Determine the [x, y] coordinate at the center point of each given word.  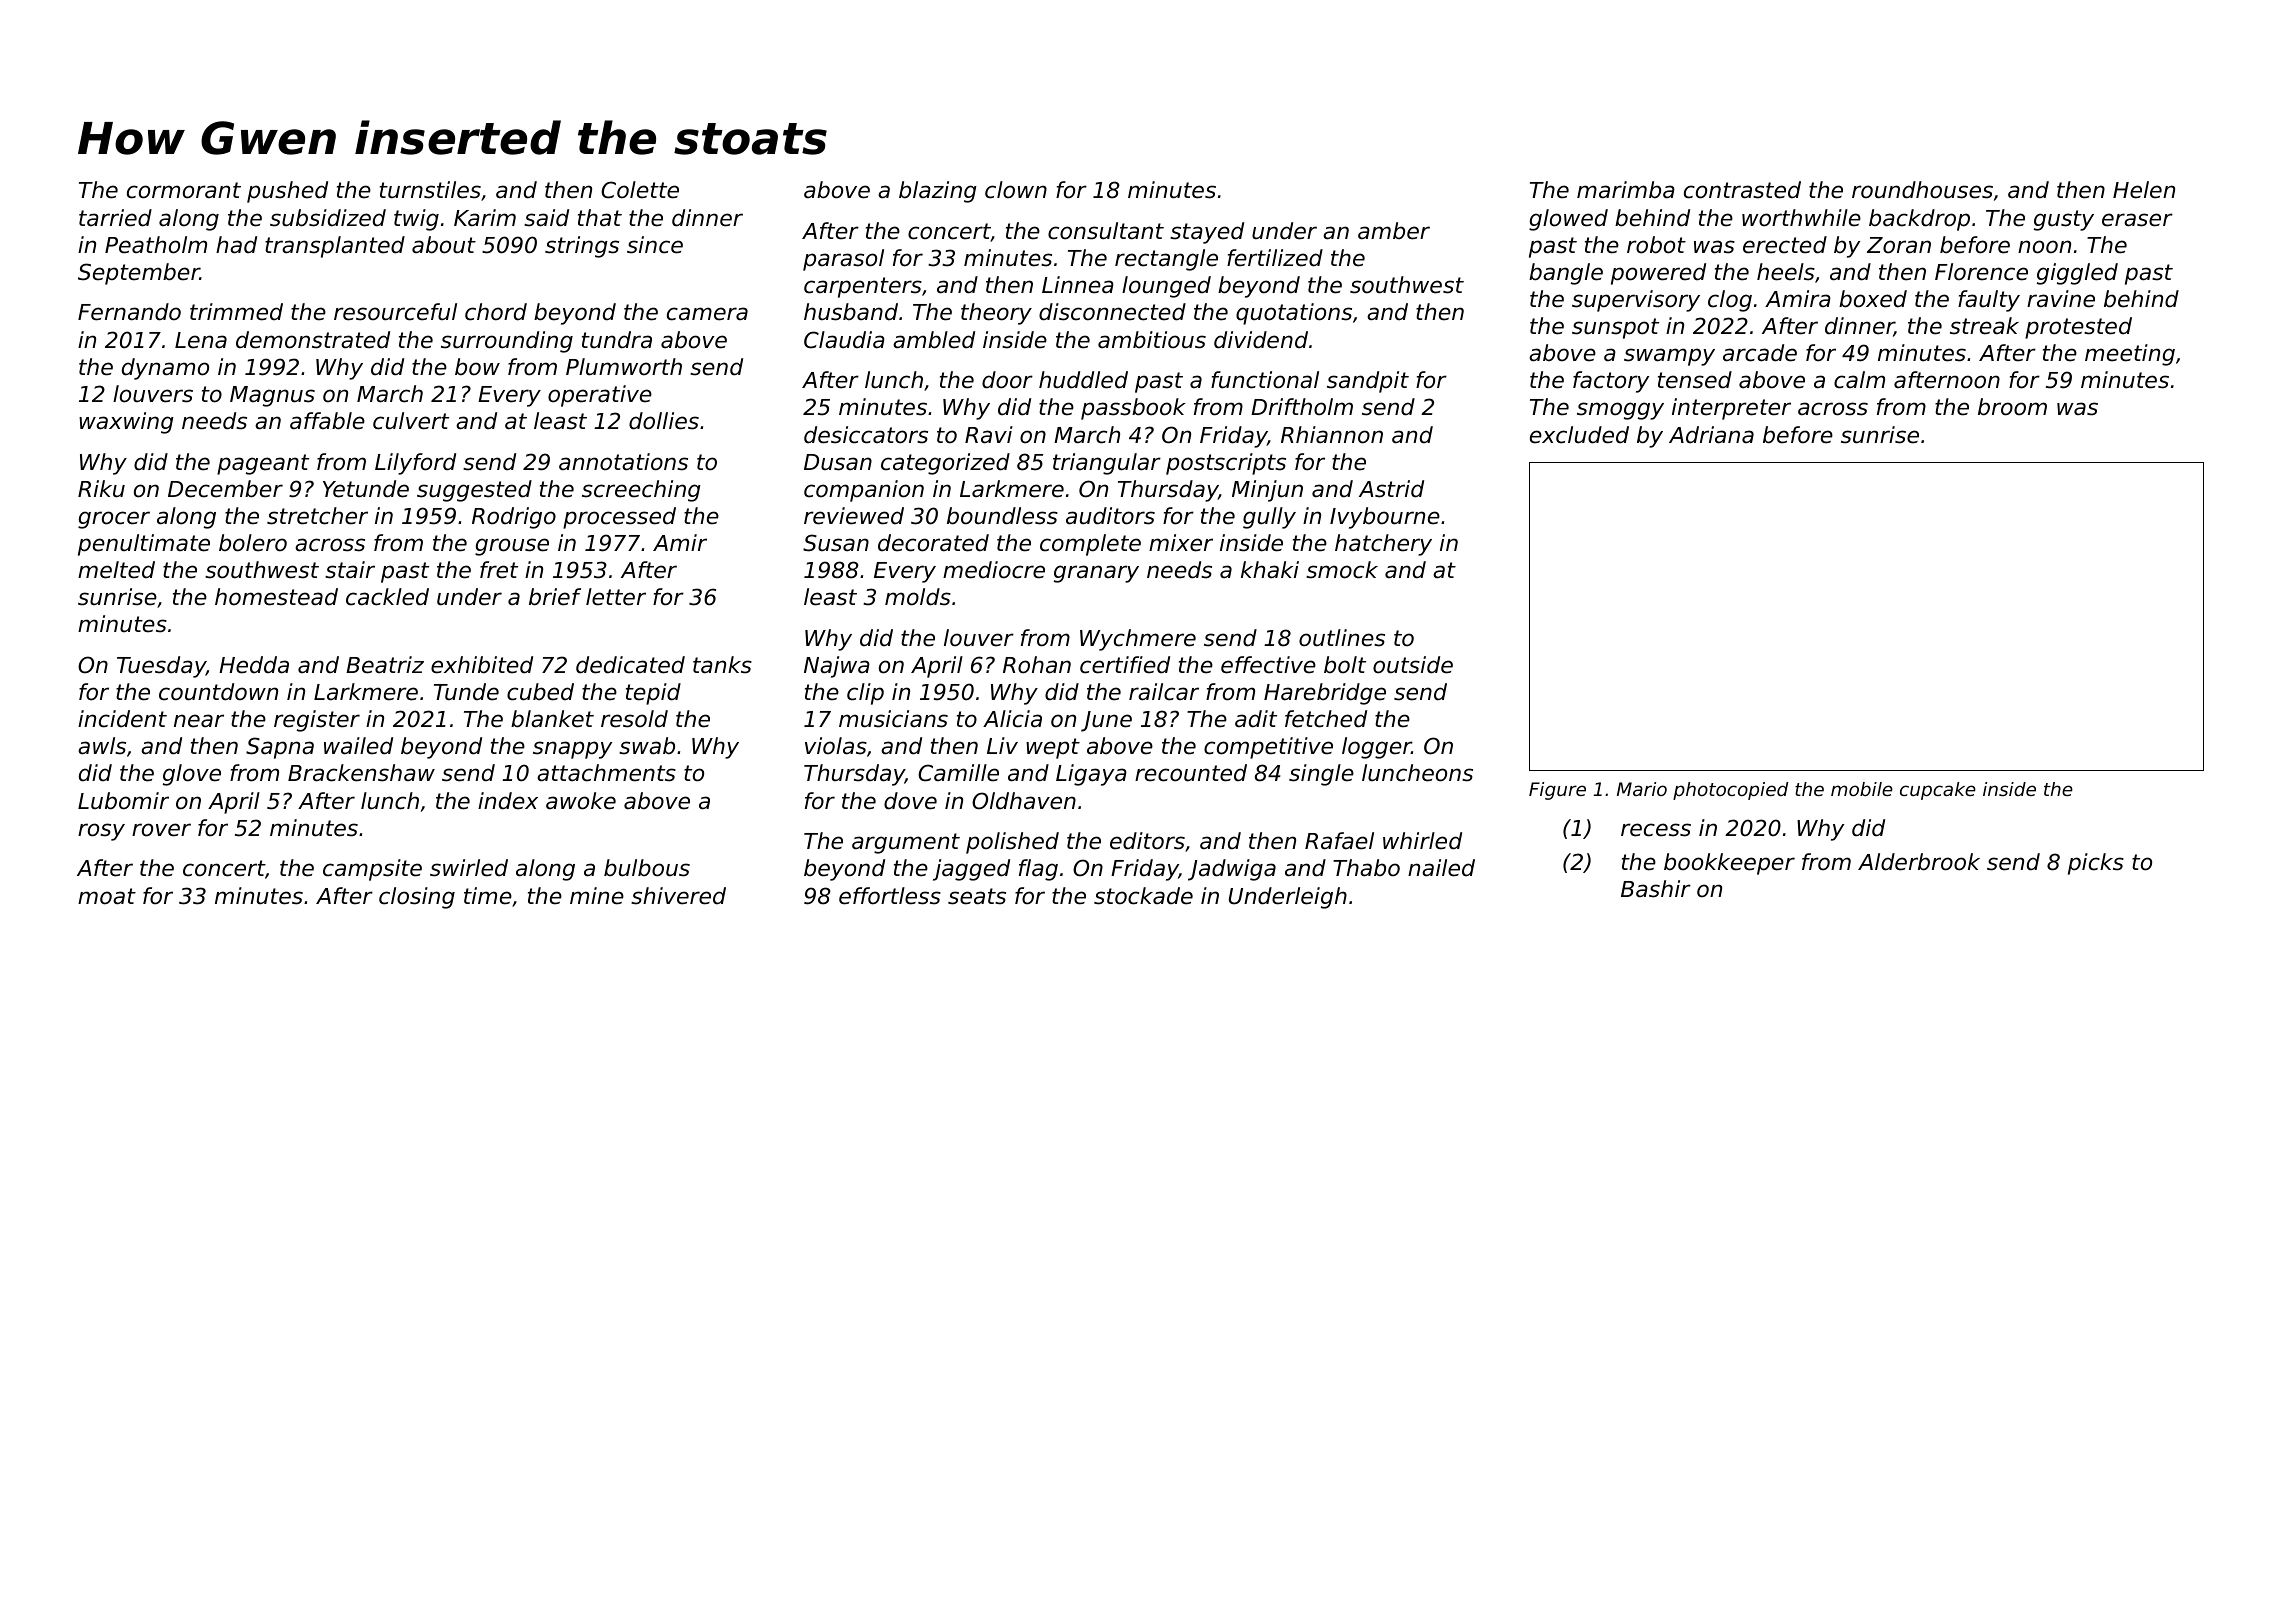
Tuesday [161, 667]
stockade [1143, 896]
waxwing [126, 423]
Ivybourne [1385, 518]
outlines [1342, 638]
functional [1265, 380]
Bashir [1656, 889]
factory [1611, 382]
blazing [938, 192]
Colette [640, 190]
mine [597, 896]
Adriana [1711, 435]
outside [1413, 665]
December [225, 489]
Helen [2144, 190]
